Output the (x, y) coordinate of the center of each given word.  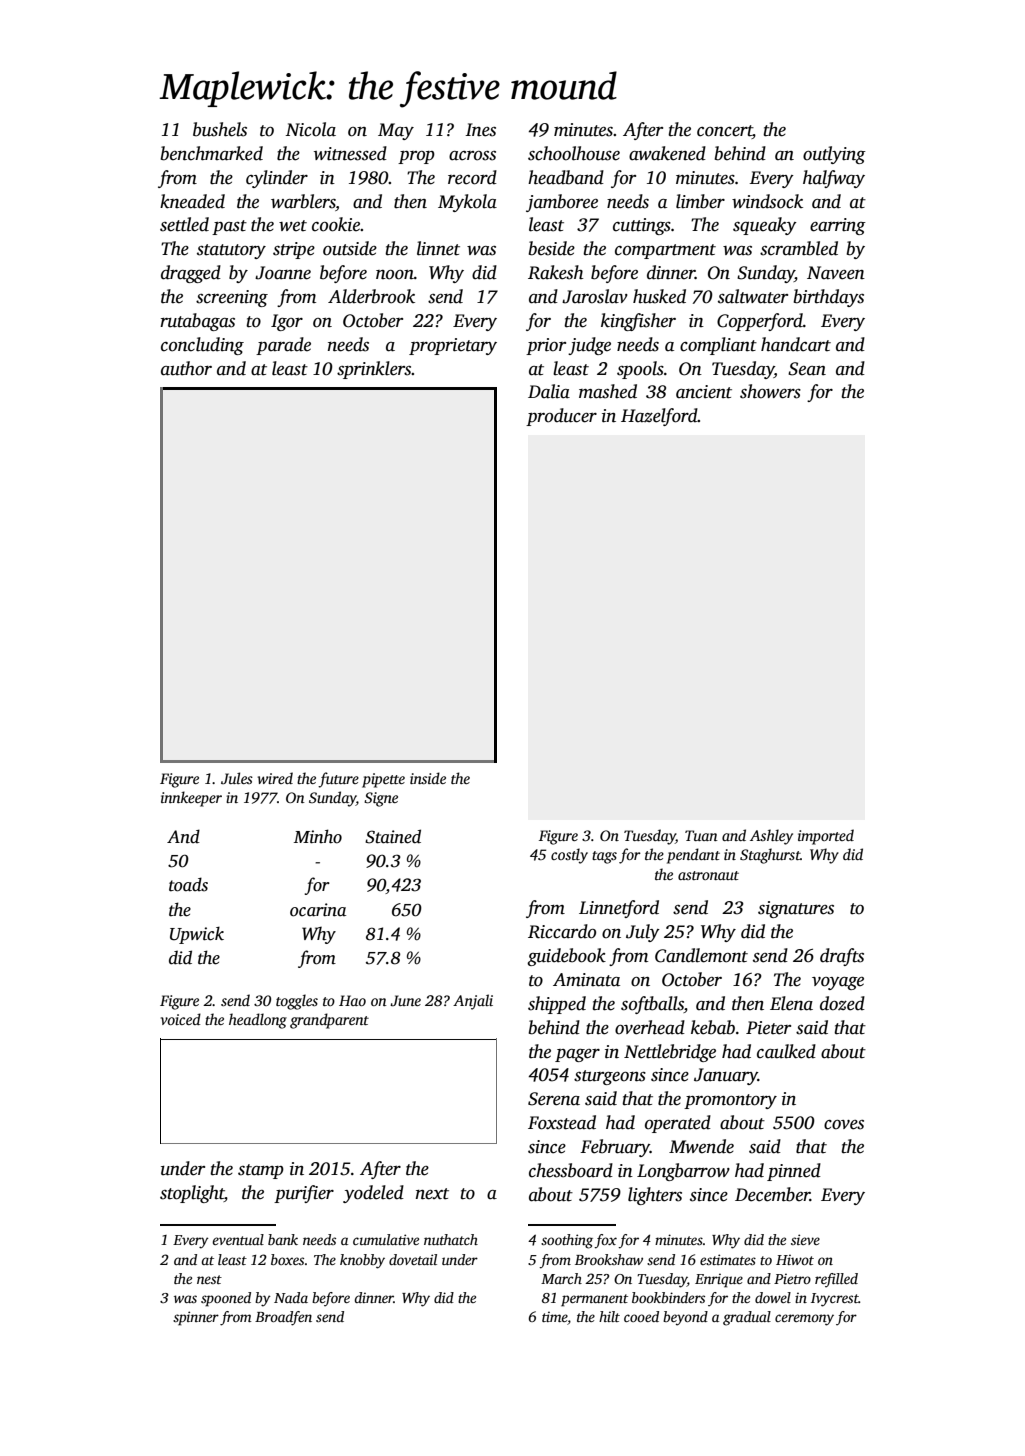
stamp (261, 1171)
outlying (834, 155)
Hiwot (795, 1259)
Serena (554, 1099)
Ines (480, 130)
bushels (220, 129)
